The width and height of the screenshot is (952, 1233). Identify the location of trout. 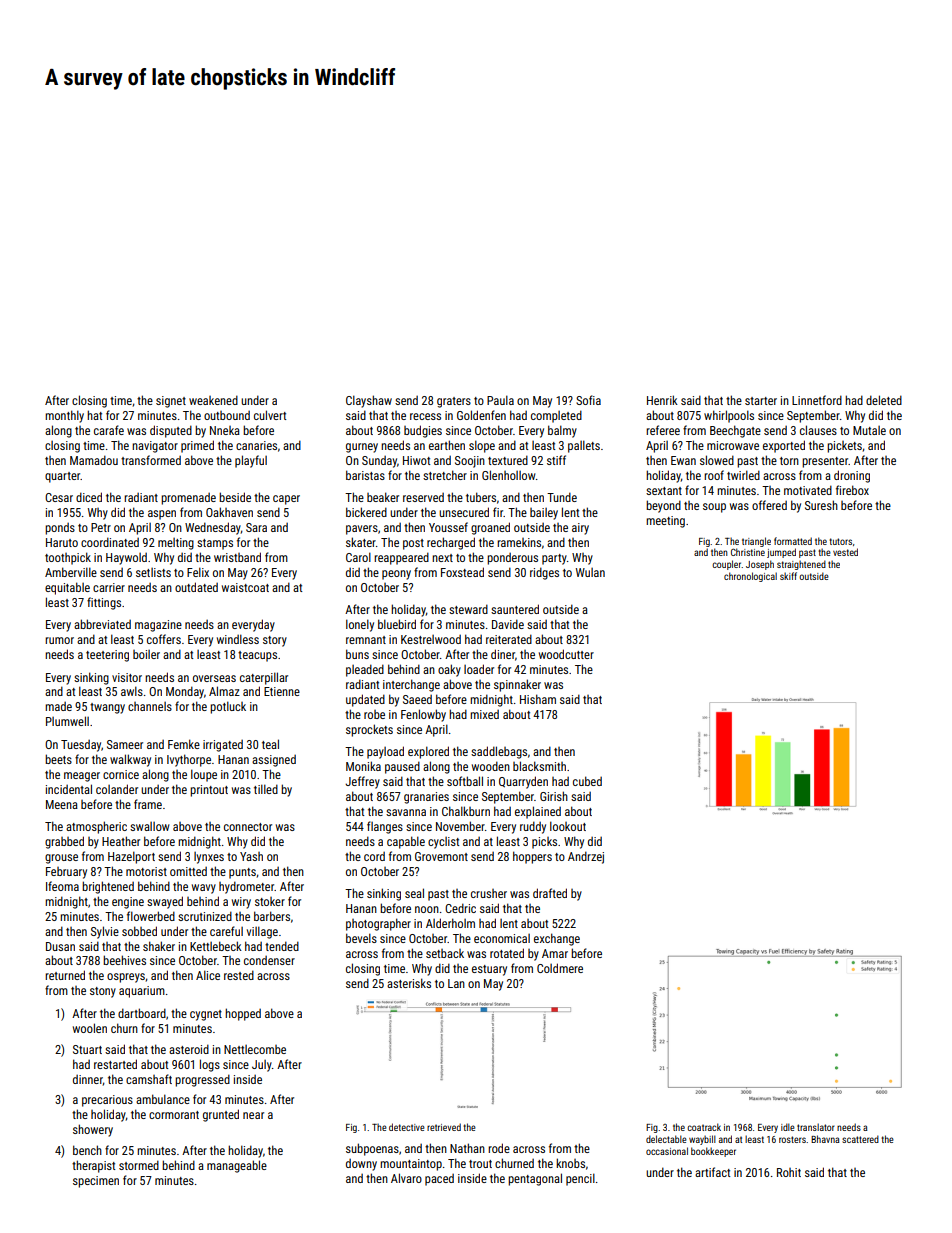
(480, 1164).
